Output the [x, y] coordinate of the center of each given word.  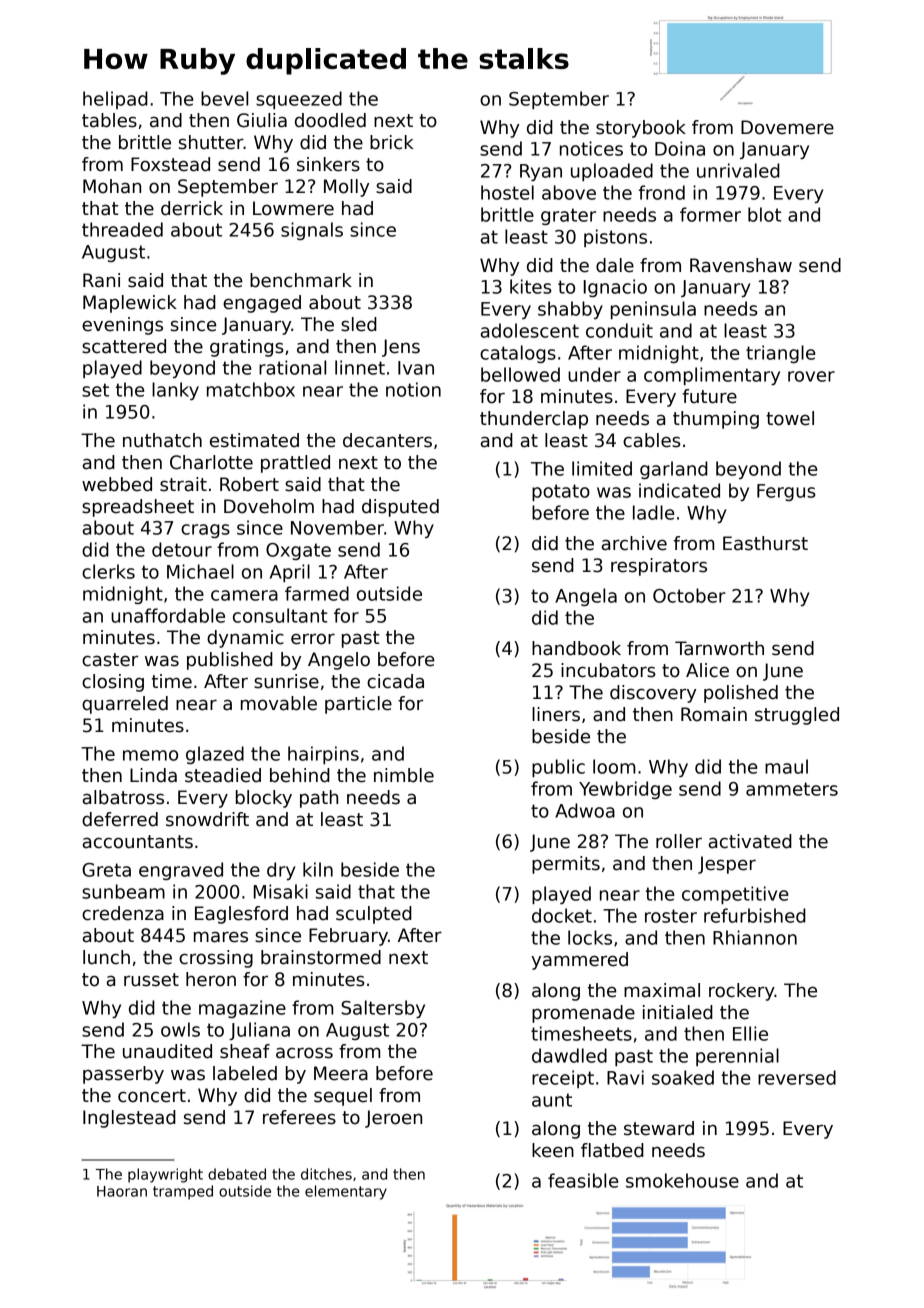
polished [741, 694]
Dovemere [787, 127]
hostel [507, 192]
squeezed [299, 100]
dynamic [245, 639]
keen [553, 1150]
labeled [245, 1073]
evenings [122, 326]
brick [391, 142]
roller [679, 841]
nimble [404, 775]
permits [566, 865]
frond [661, 192]
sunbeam [123, 891]
